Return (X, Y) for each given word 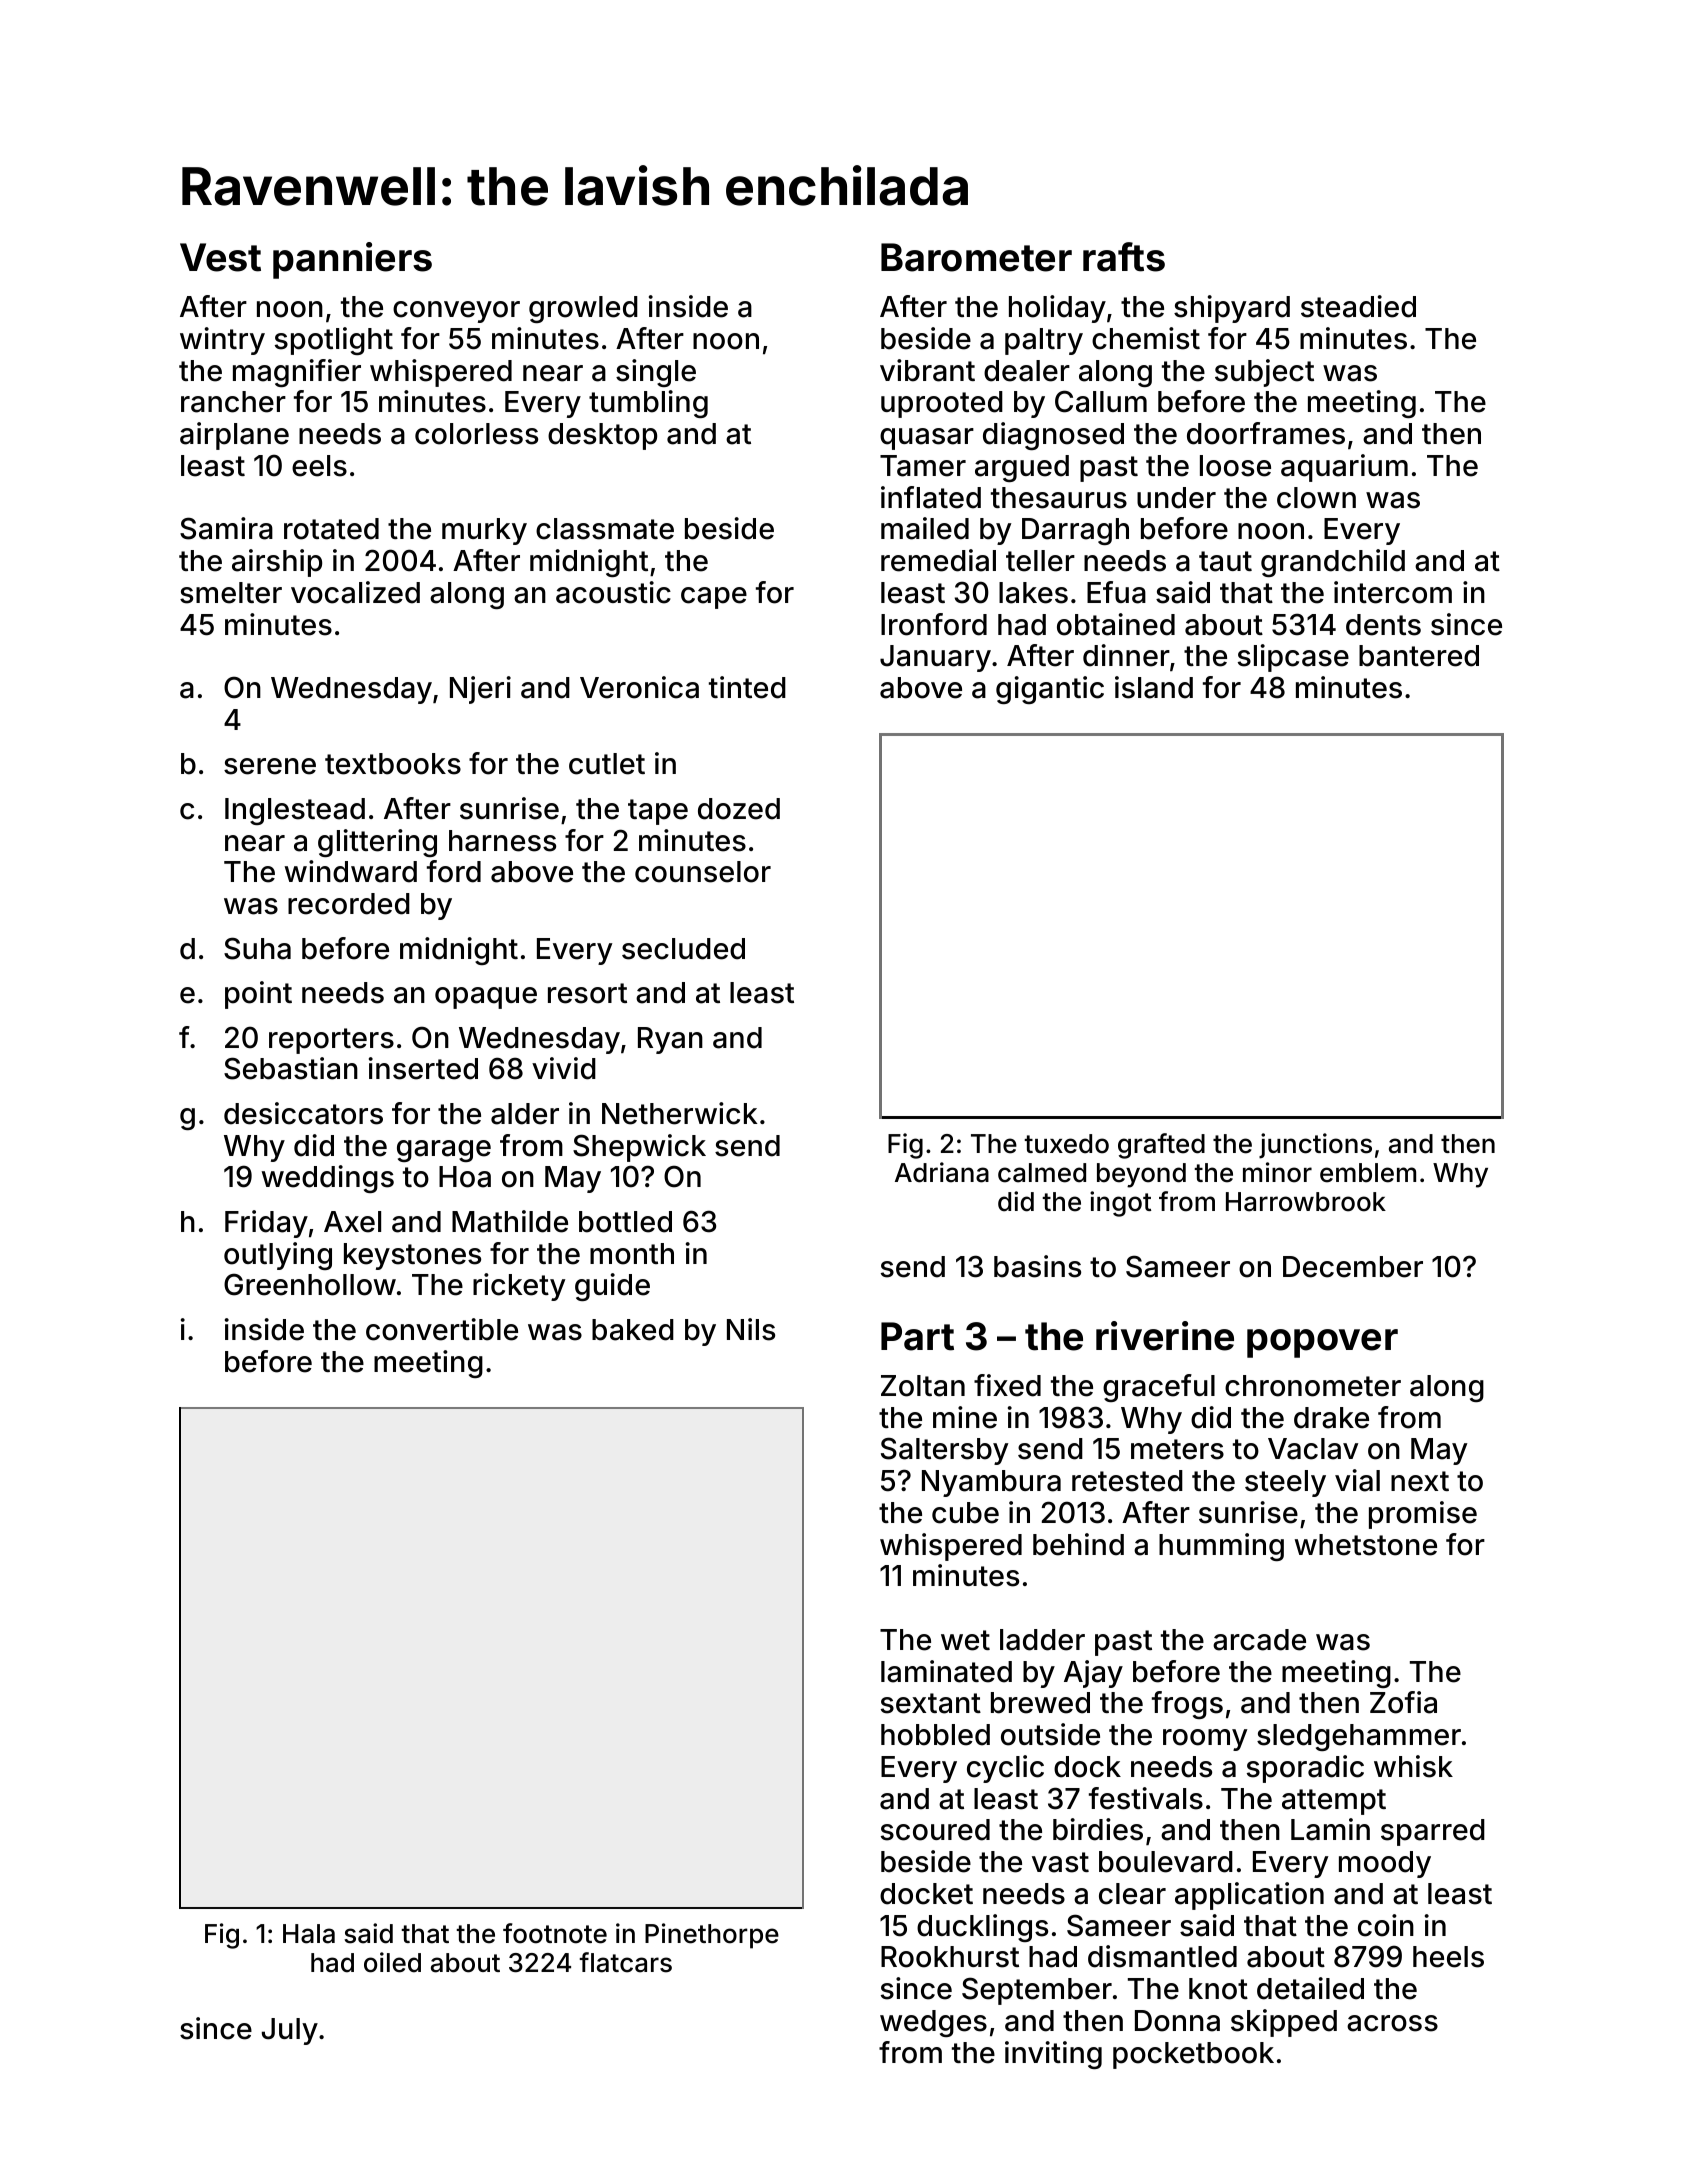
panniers (352, 260)
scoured (935, 1830)
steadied (1358, 306)
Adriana (942, 1172)
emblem (1368, 1173)
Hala (309, 1934)
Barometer (976, 257)
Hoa (465, 1177)
